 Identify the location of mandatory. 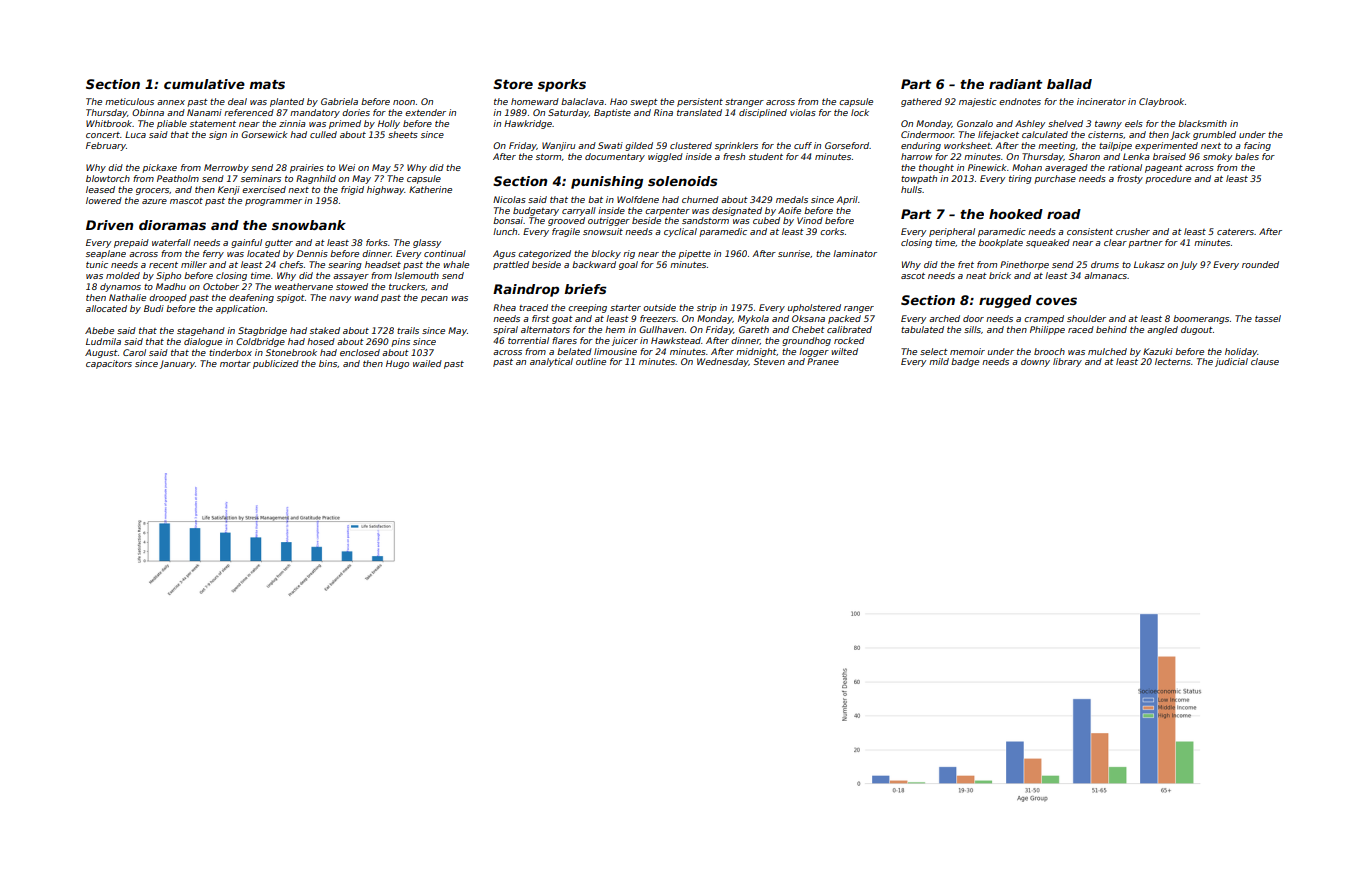
(315, 113).
